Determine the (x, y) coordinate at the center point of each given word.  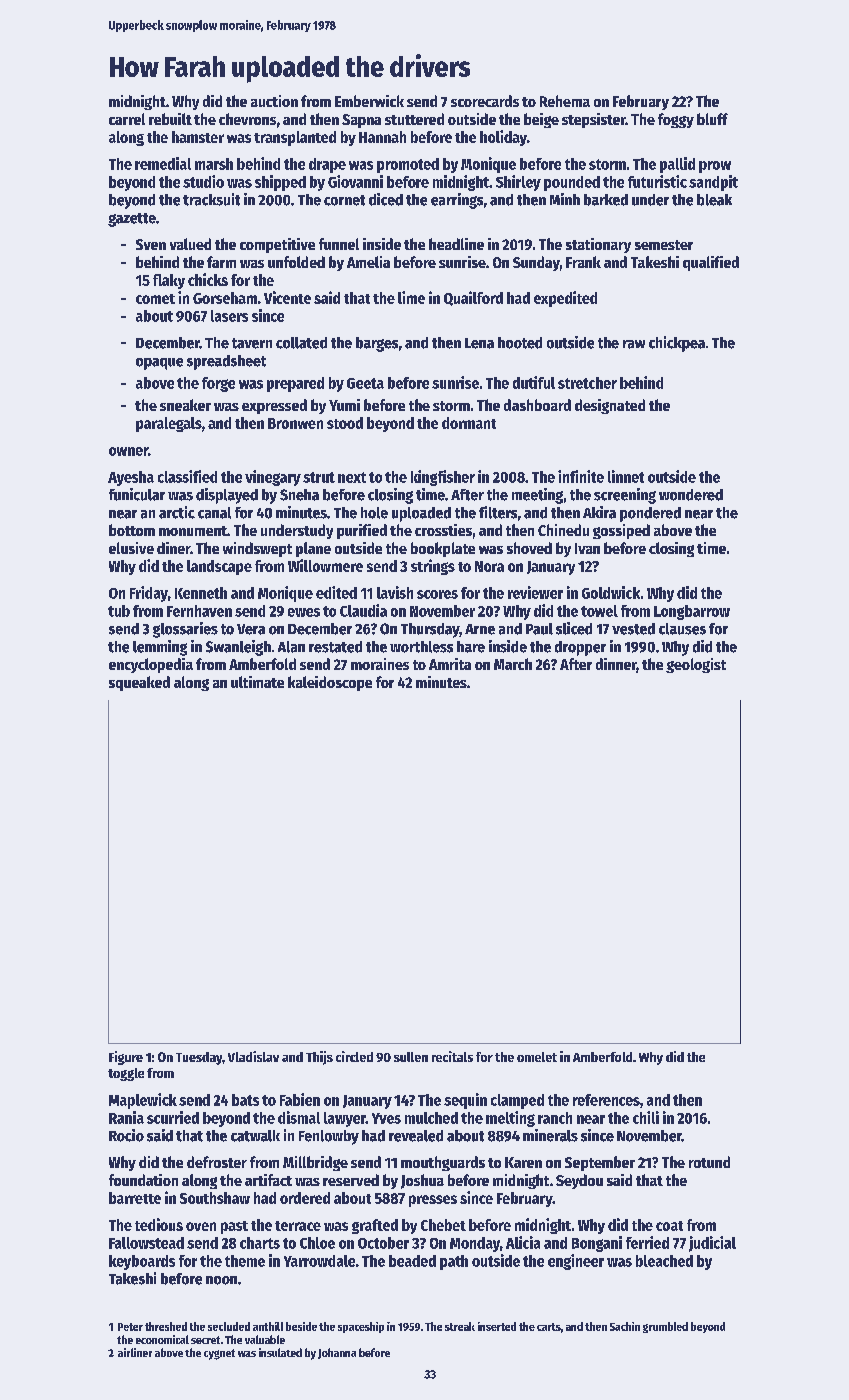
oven (201, 1226)
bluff (712, 119)
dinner (616, 665)
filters (498, 512)
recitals (452, 1056)
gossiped (621, 531)
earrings (457, 201)
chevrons (247, 119)
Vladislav (253, 1056)
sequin (465, 1101)
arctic (177, 512)
